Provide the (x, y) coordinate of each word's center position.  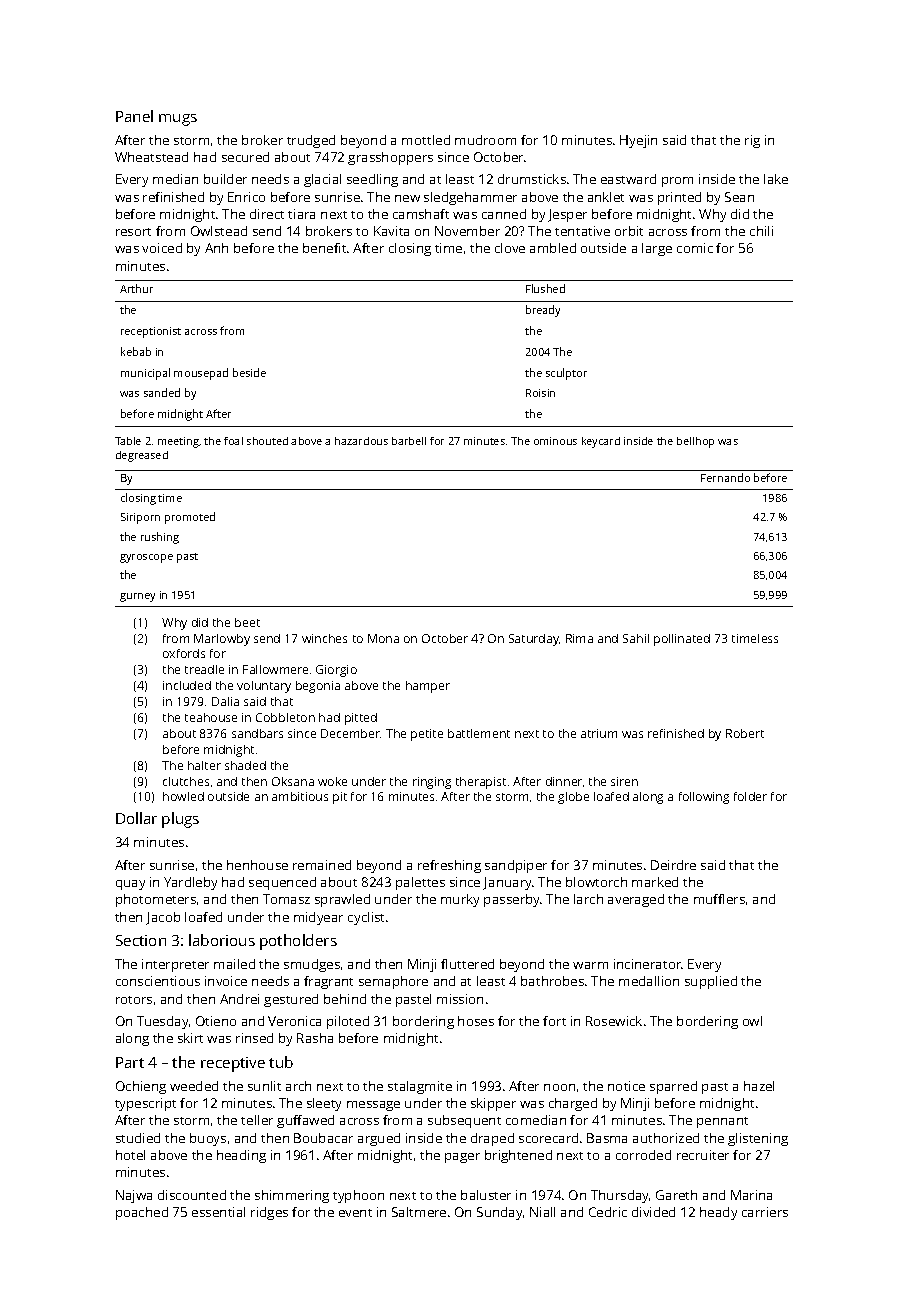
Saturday (534, 640)
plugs (180, 820)
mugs (178, 120)
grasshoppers (390, 158)
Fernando (725, 477)
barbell (409, 441)
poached (142, 1213)
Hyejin (638, 141)
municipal (145, 374)
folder (750, 796)
